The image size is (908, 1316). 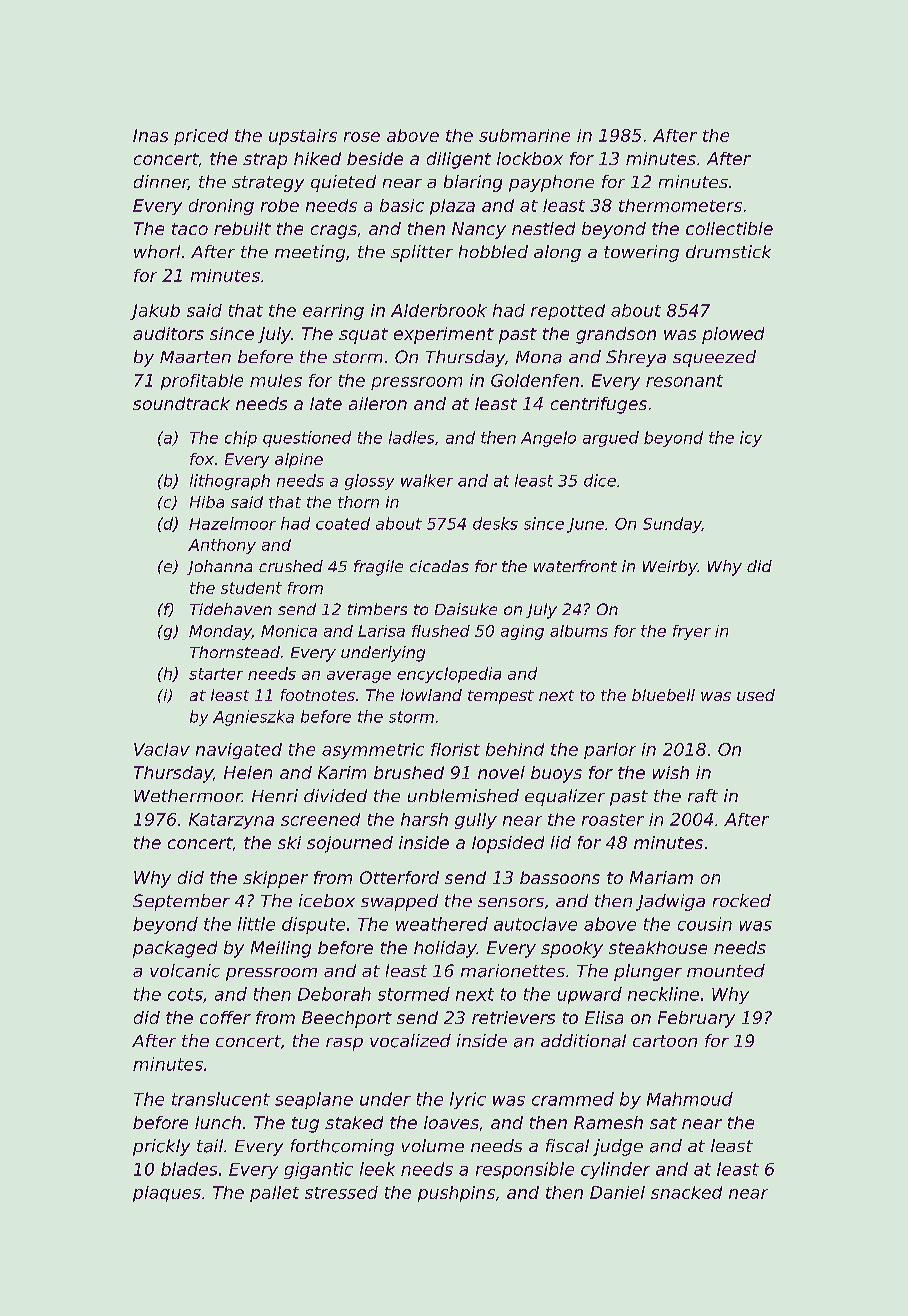 What do you see at coordinates (456, 1194) in the screenshot?
I see `pushpins` at bounding box center [456, 1194].
